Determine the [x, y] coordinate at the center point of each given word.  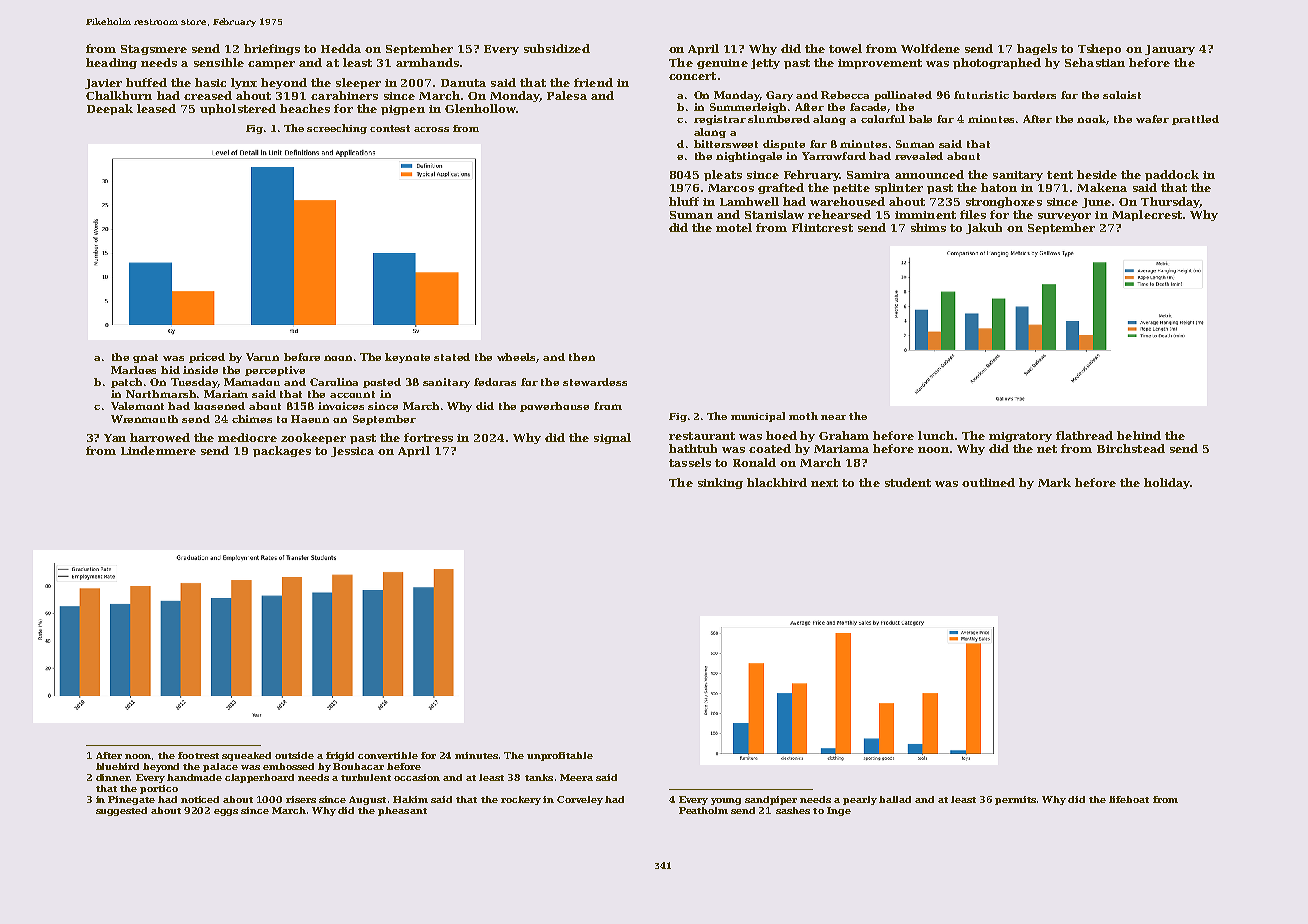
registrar [720, 120]
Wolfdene [930, 48]
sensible [219, 62]
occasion [417, 777]
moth [803, 416]
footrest [198, 755]
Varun [262, 357]
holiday [1167, 483]
